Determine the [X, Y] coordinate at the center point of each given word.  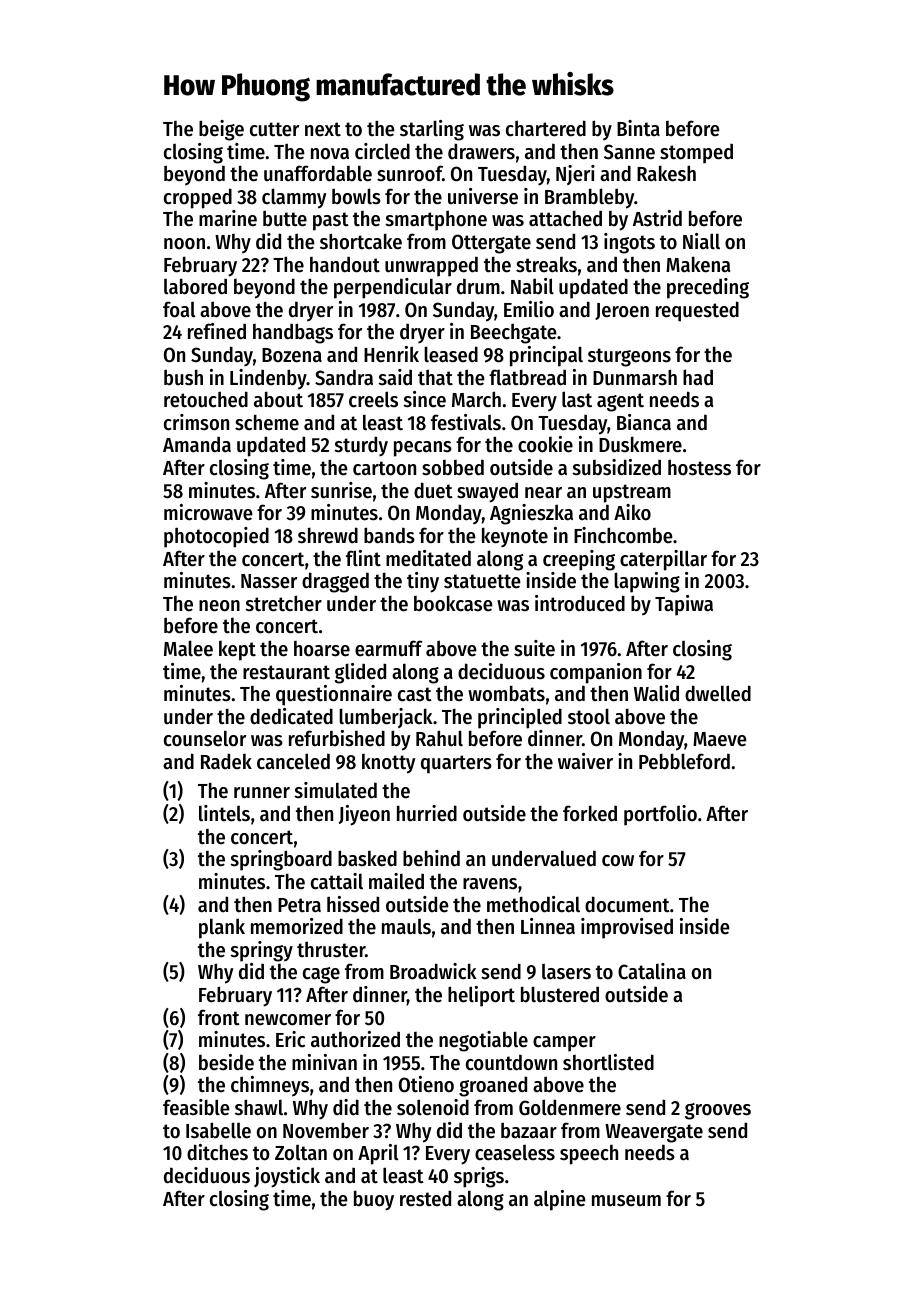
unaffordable [318, 173]
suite [534, 648]
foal [179, 309]
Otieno [426, 1084]
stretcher [284, 603]
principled [520, 718]
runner [262, 793]
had [698, 377]
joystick [287, 1177]
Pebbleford [684, 761]
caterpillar [663, 560]
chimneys [270, 1086]
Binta [638, 128]
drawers [481, 151]
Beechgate [514, 333]
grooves [718, 1111]
